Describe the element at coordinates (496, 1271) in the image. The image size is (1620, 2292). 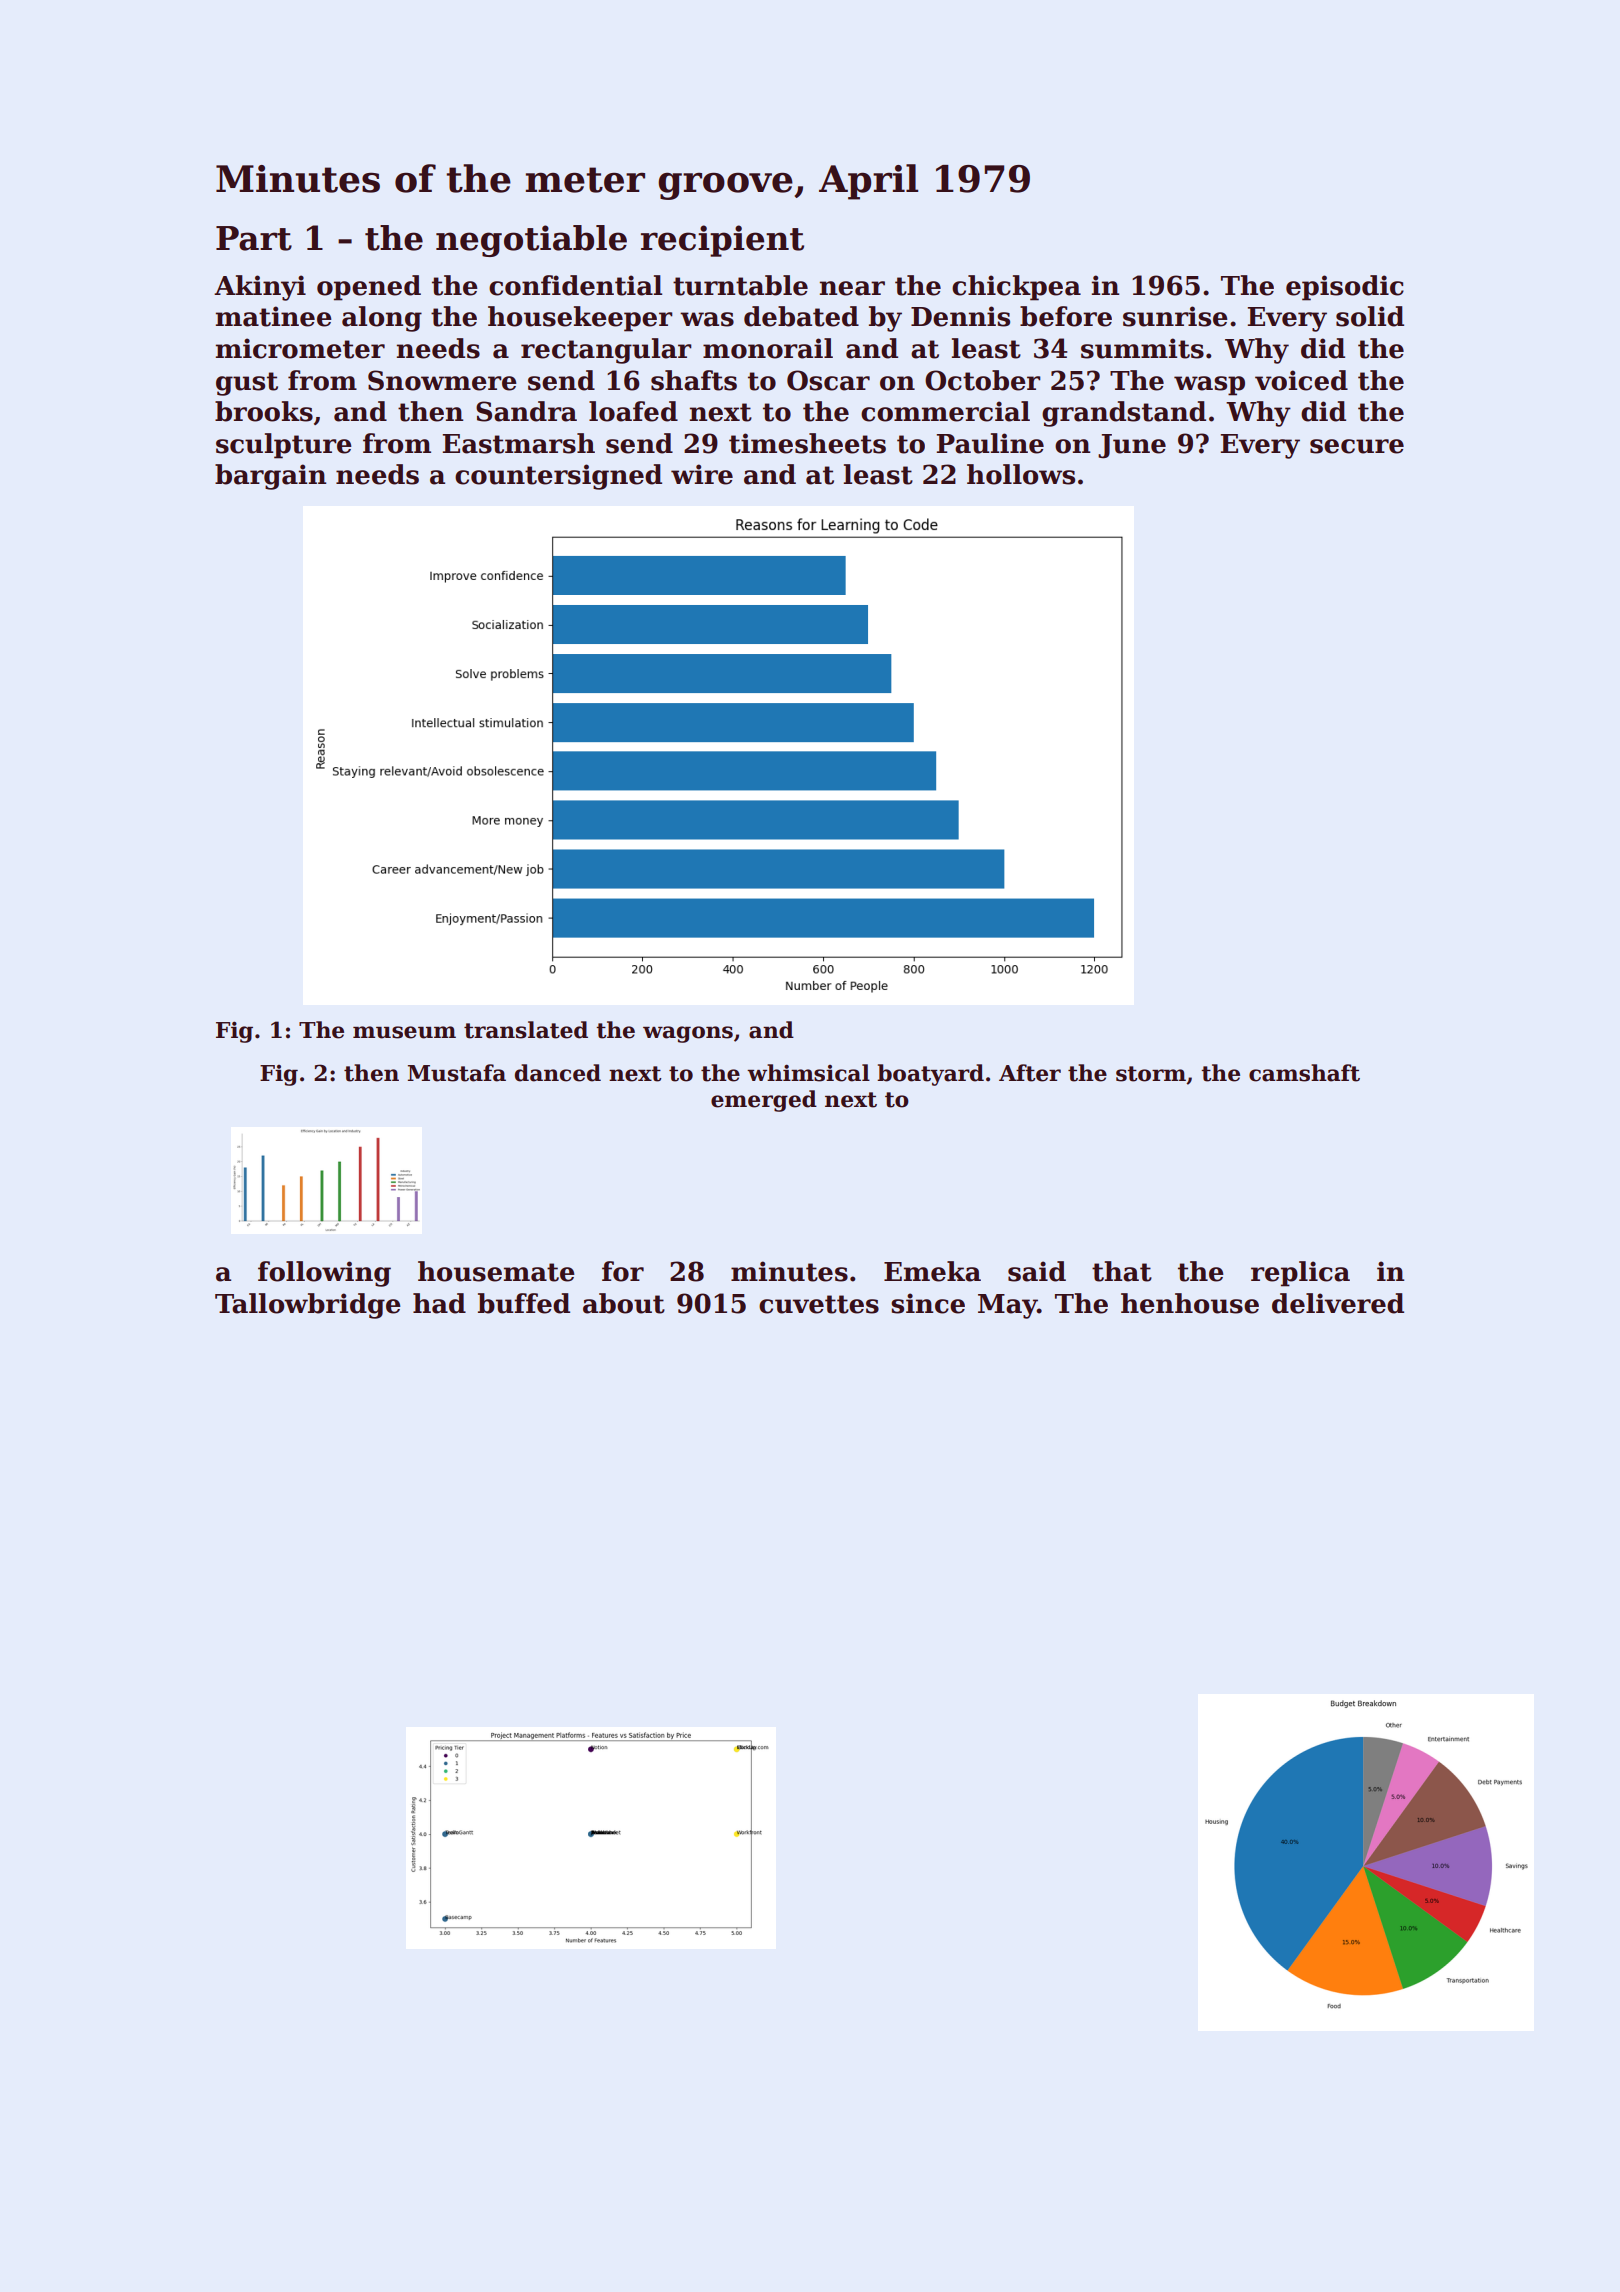
I see `housemate` at that location.
